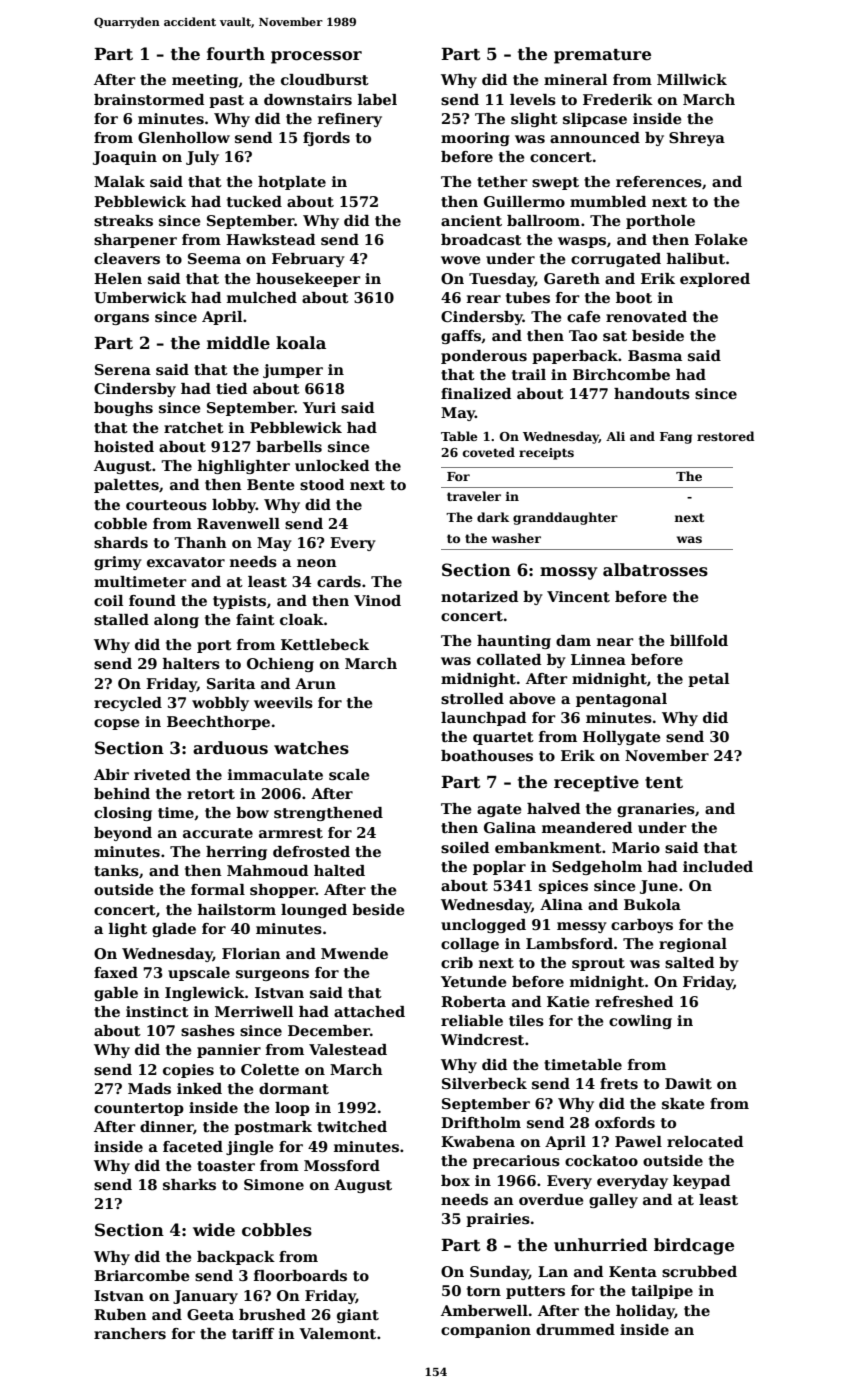  What do you see at coordinates (640, 1022) in the screenshot?
I see `cowling` at bounding box center [640, 1022].
